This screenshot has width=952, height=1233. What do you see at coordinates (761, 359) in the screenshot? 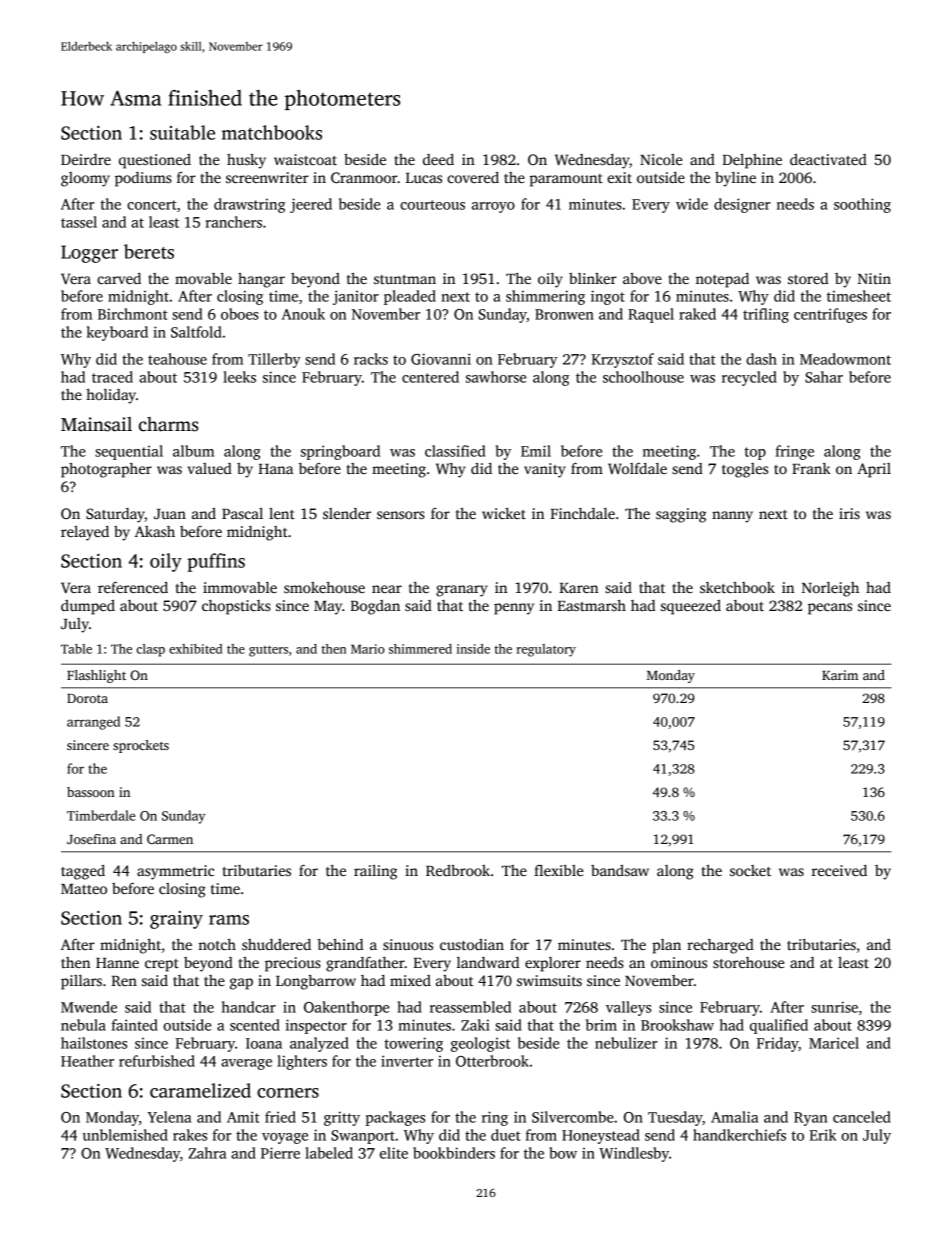
I see `dash` at bounding box center [761, 359].
